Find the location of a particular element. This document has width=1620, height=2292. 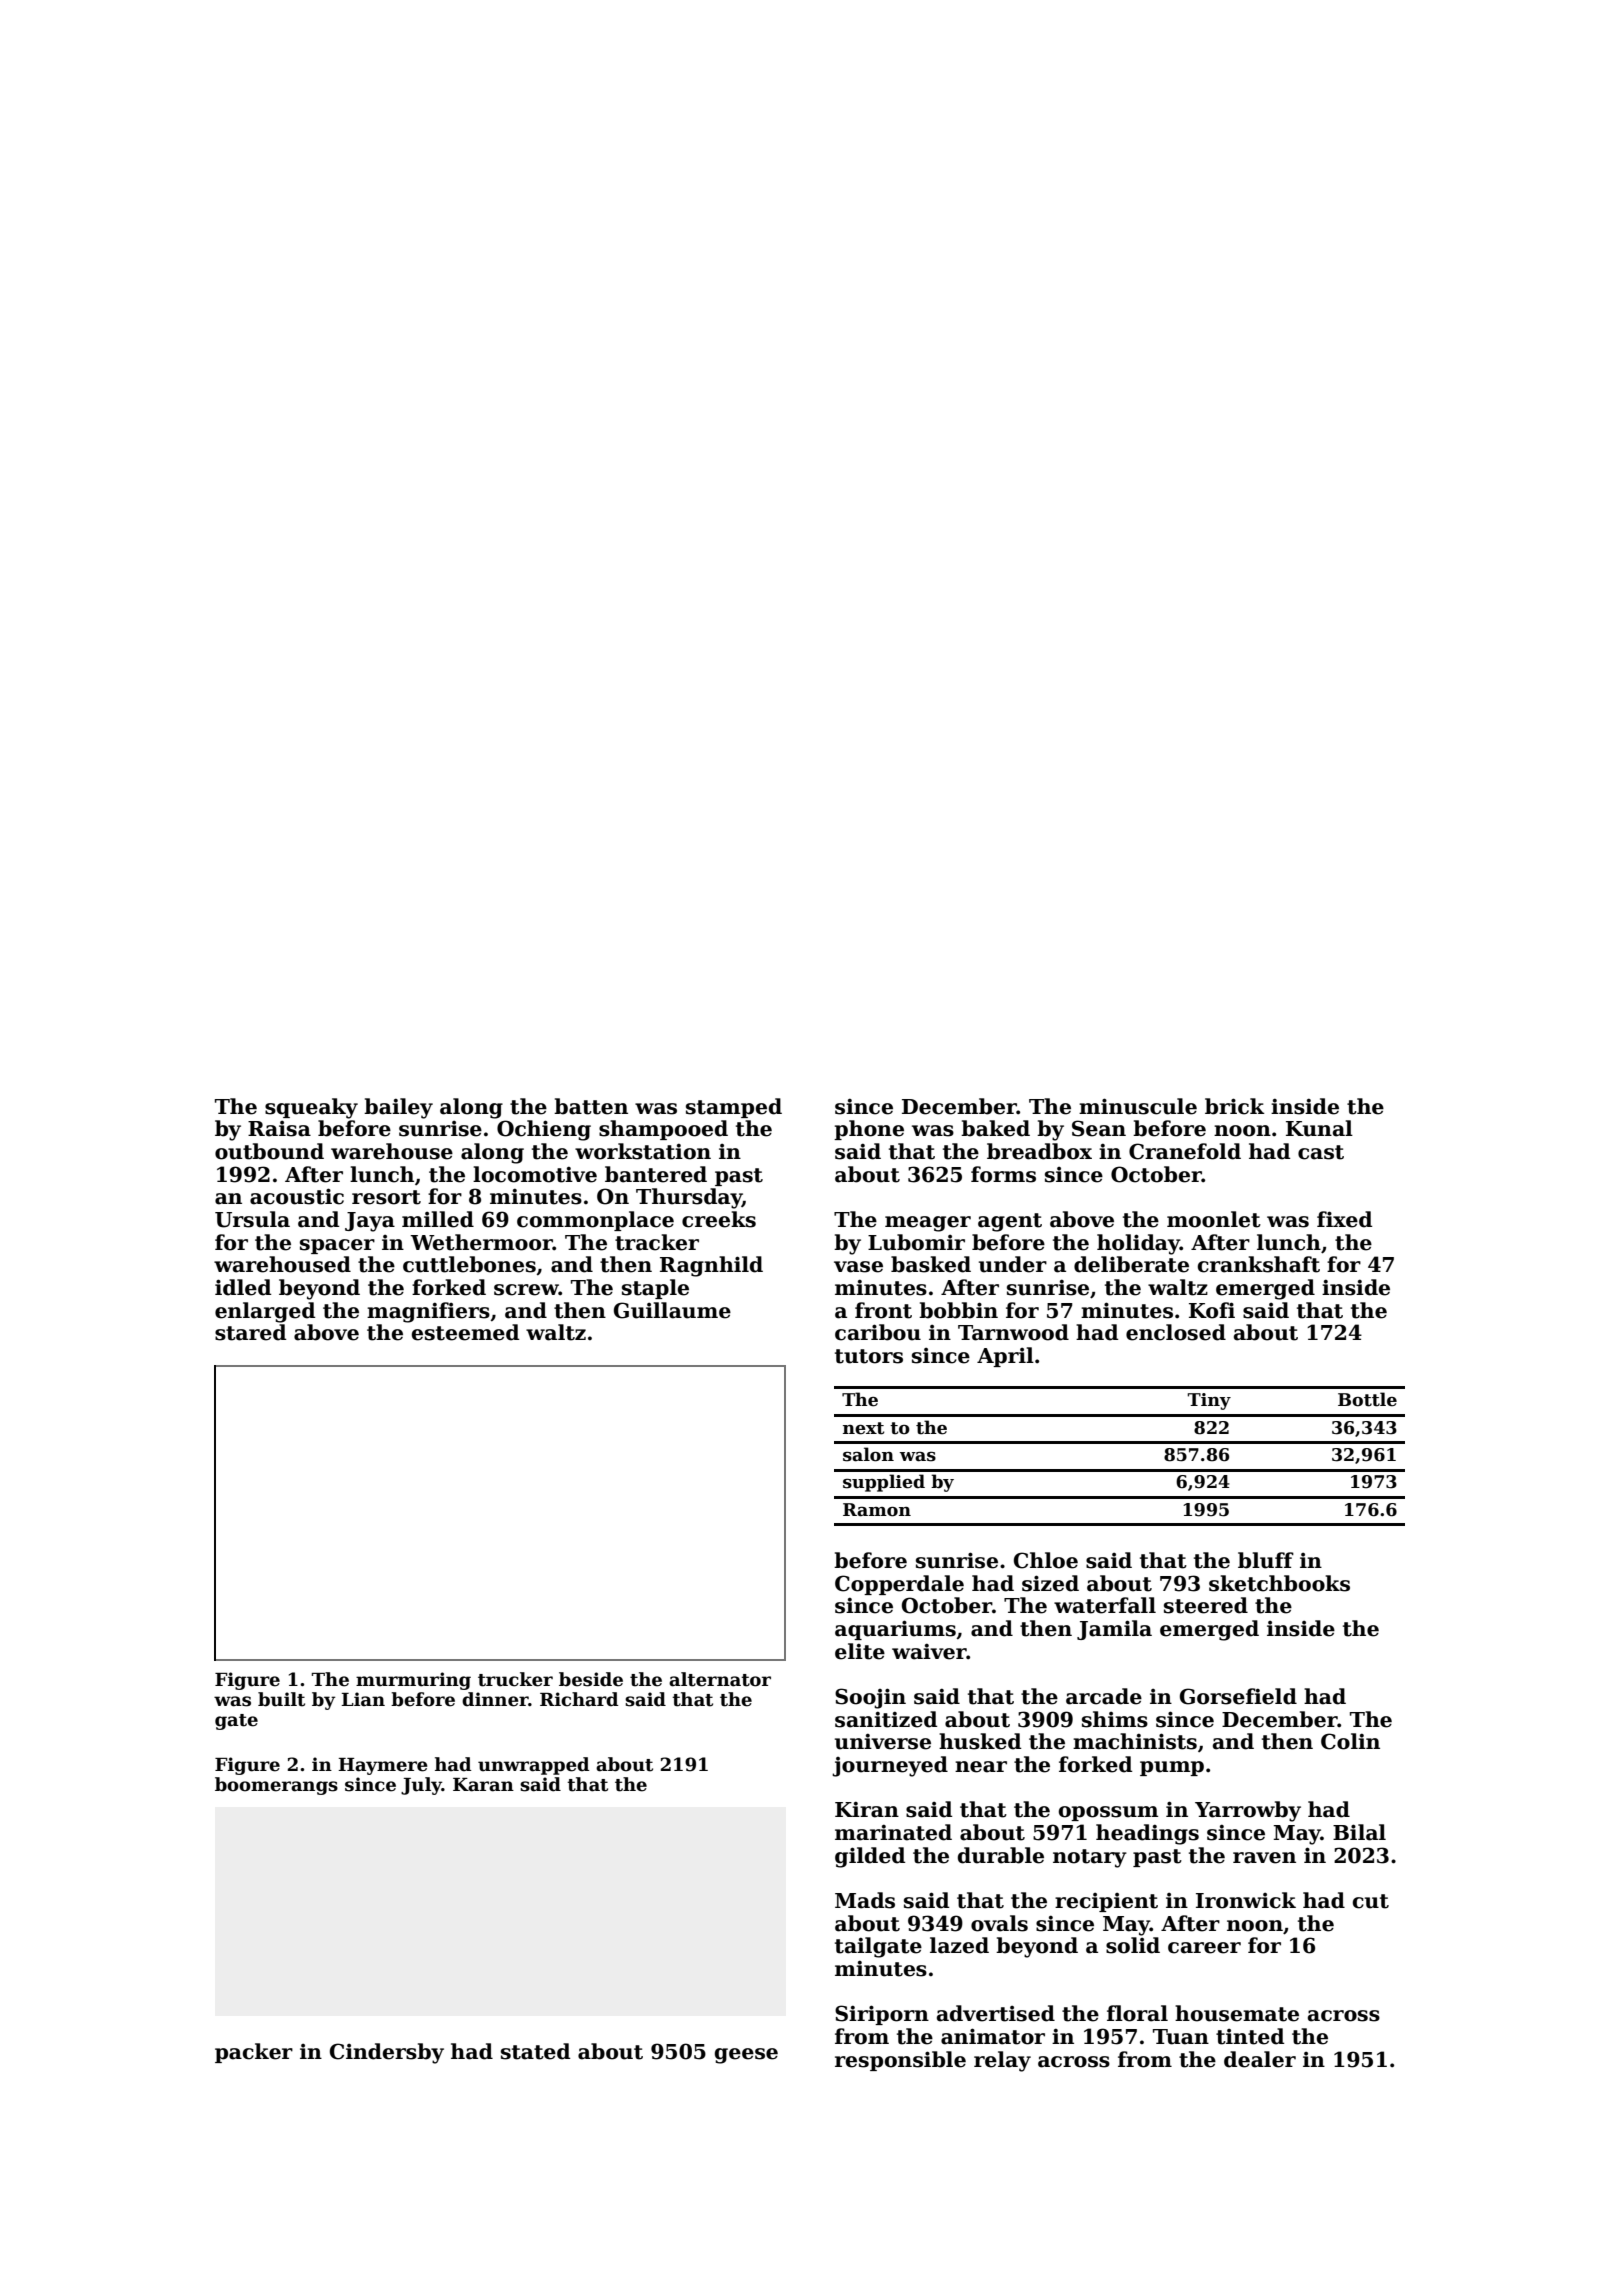

Kunal is located at coordinates (1319, 1128).
